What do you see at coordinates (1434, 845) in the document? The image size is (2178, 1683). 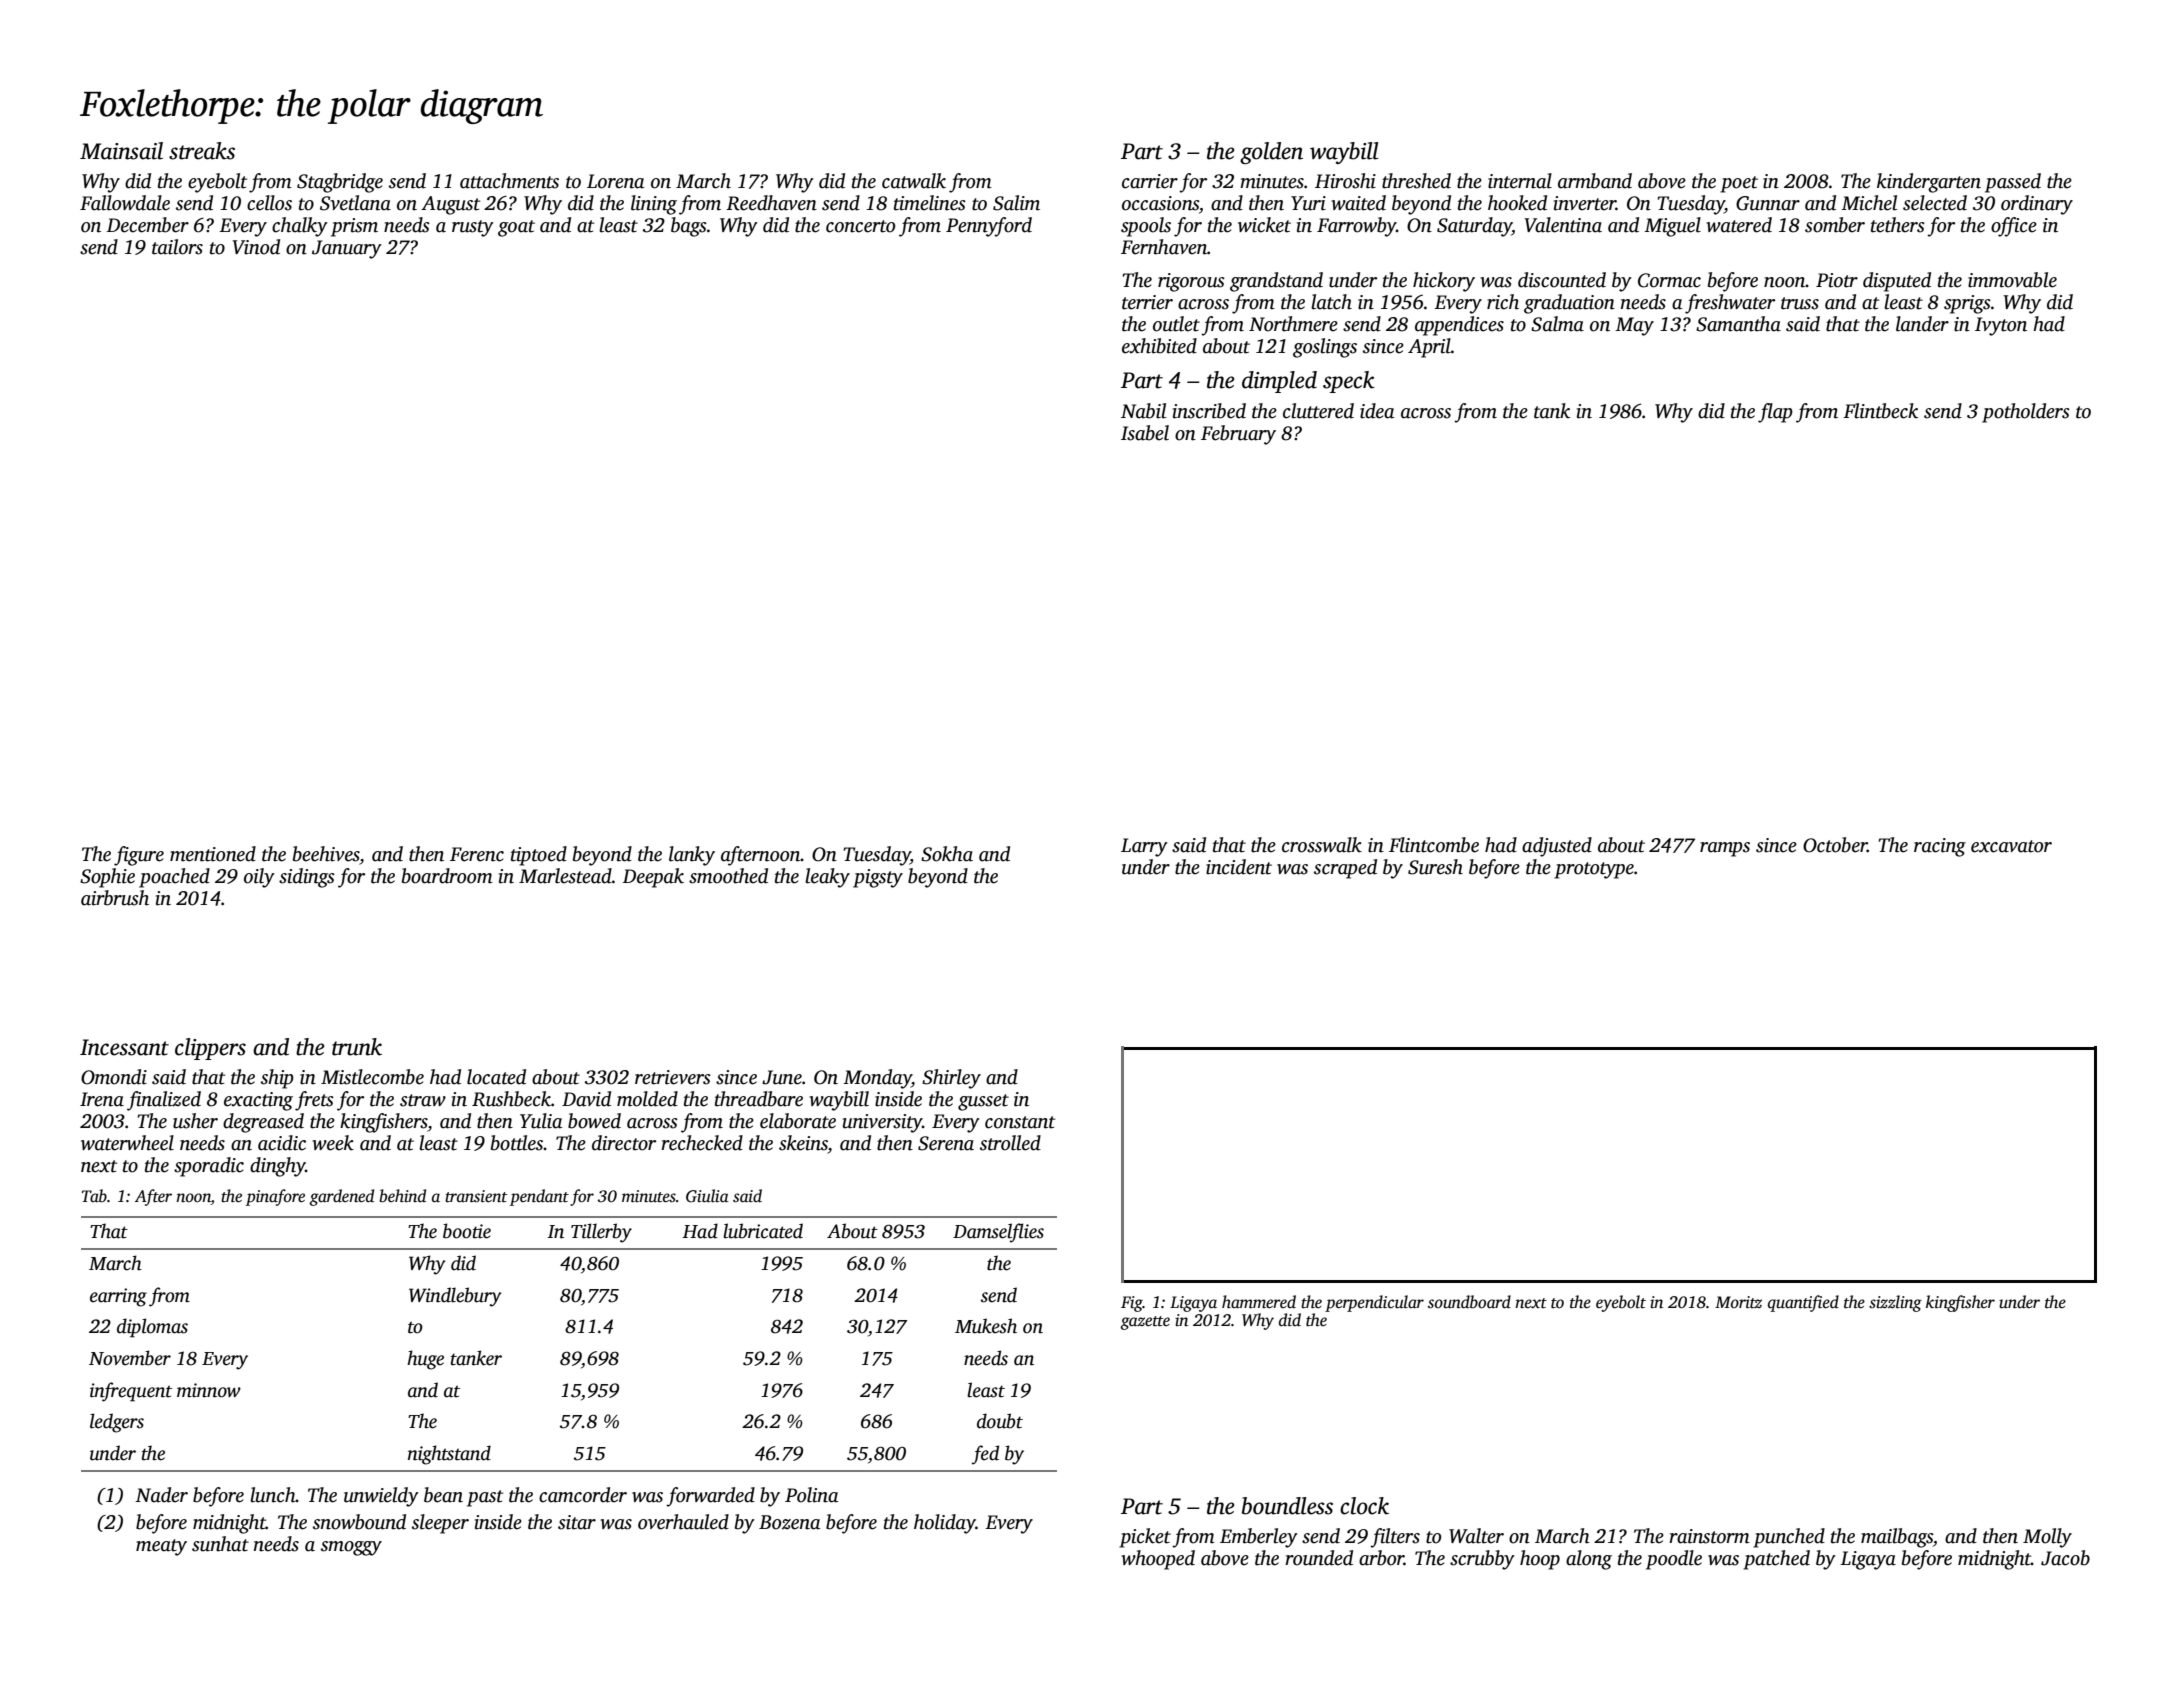 I see `Flintcombe` at bounding box center [1434, 845].
